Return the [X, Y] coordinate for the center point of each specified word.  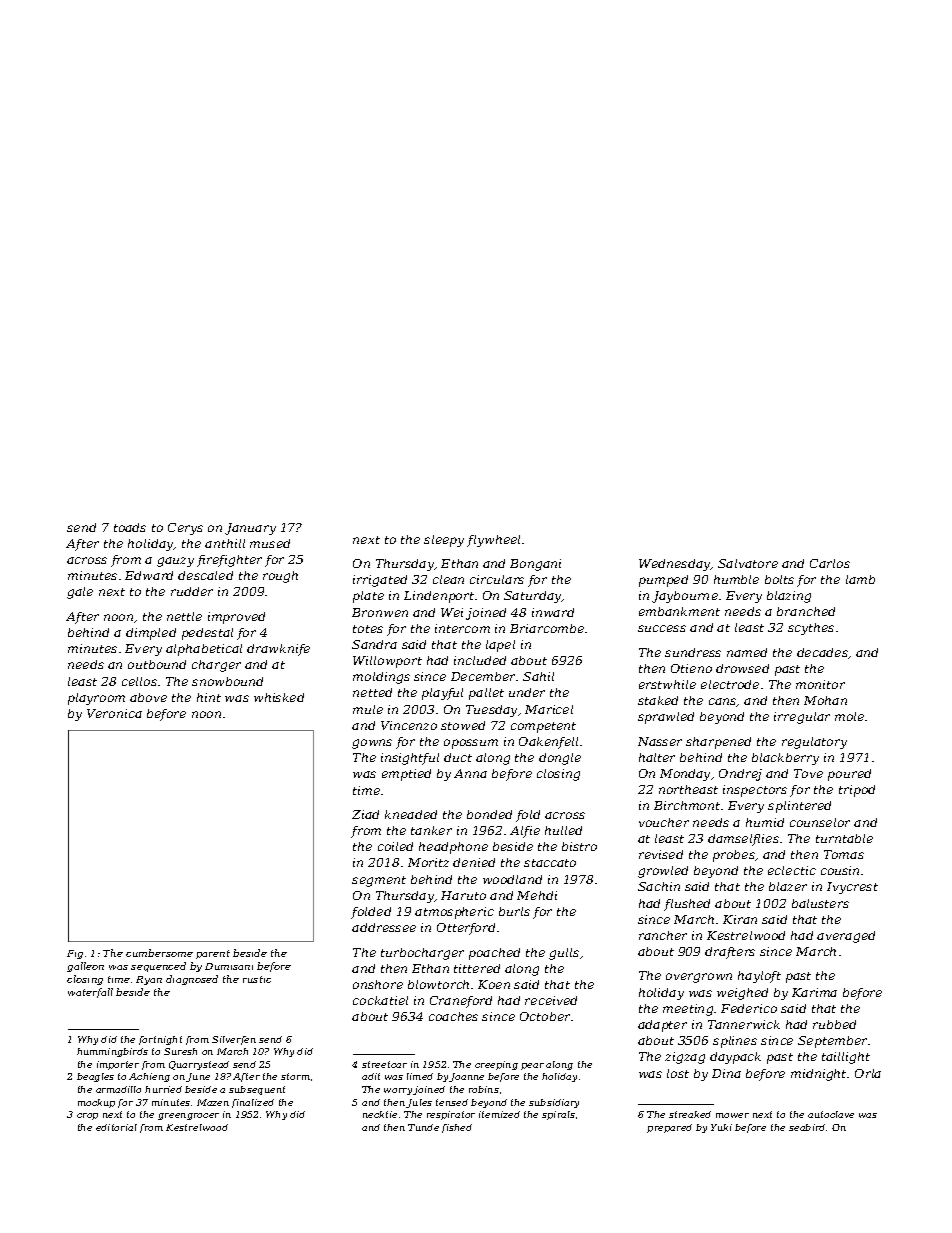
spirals [558, 1115]
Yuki [721, 1127]
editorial [116, 1127]
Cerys [185, 529]
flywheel [493, 541]
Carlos [830, 563]
